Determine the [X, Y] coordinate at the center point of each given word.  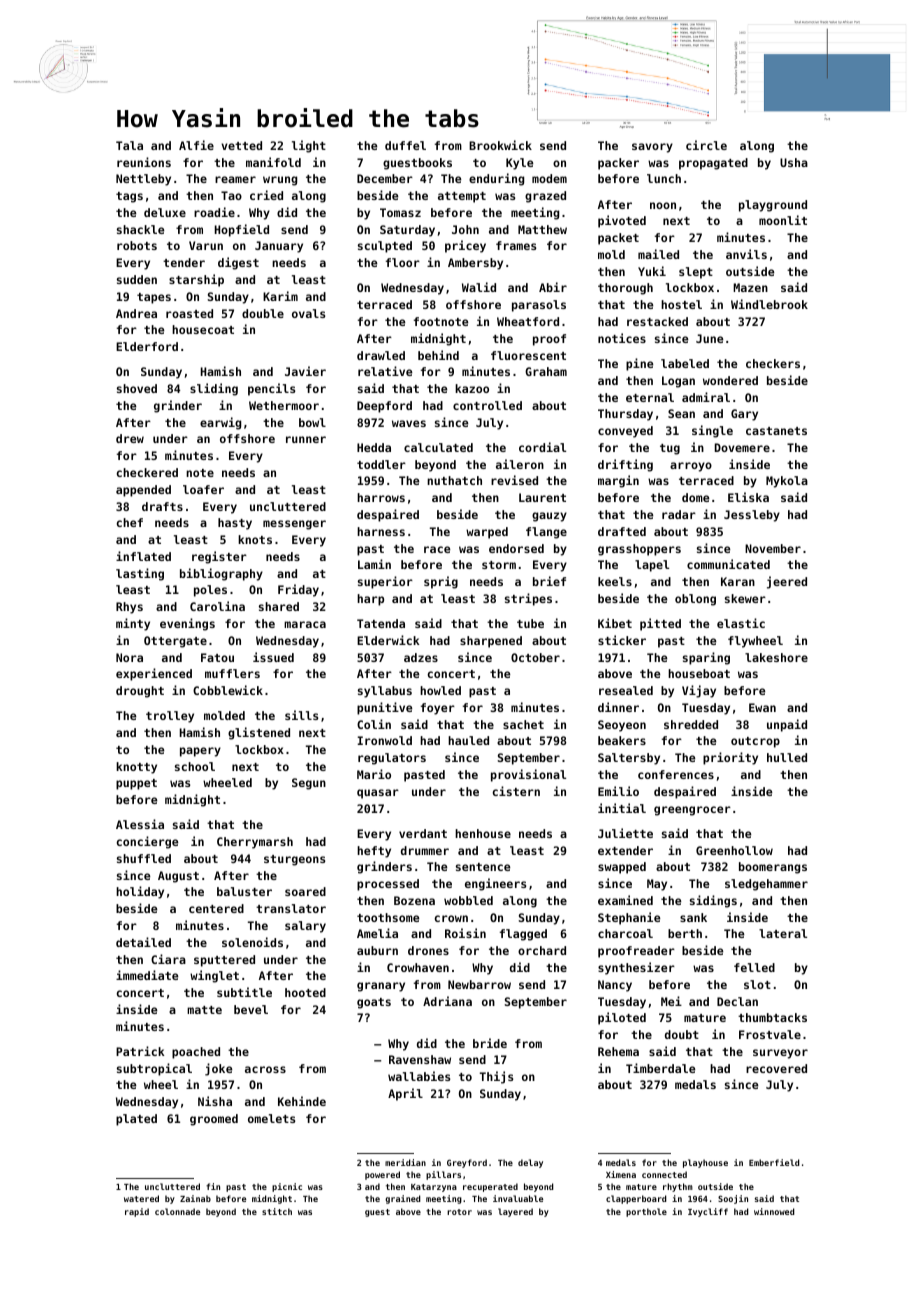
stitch [277, 1211]
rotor [459, 1212]
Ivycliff [708, 1212]
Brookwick [500, 145]
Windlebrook [769, 304]
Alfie [196, 145]
